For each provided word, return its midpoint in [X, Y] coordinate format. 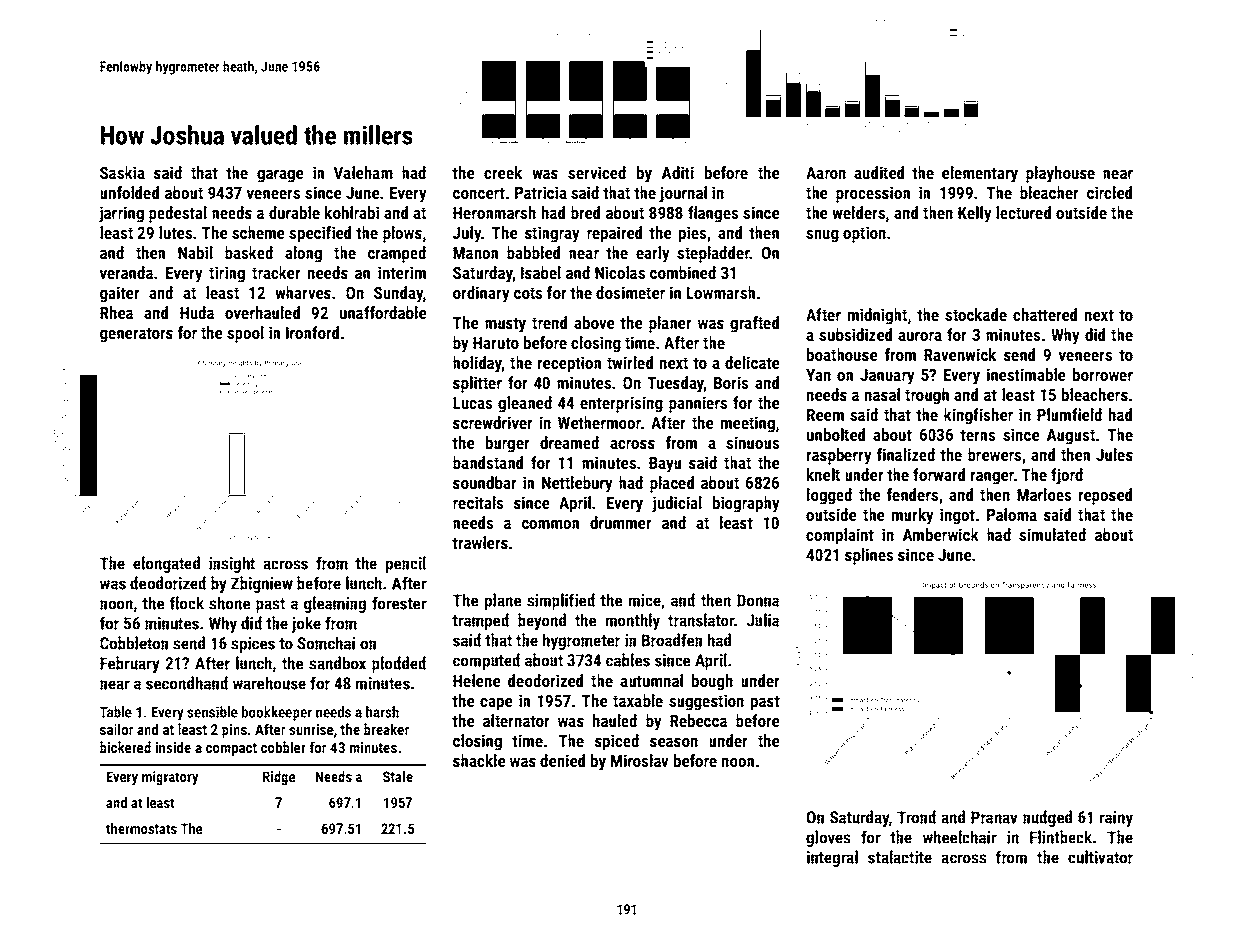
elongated [166, 564]
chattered [1045, 314]
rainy [1116, 819]
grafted [754, 324]
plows [402, 234]
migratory [170, 778]
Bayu [665, 465]
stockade [976, 314]
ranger [992, 478]
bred [585, 212]
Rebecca [698, 720]
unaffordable [383, 312]
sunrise [311, 729]
